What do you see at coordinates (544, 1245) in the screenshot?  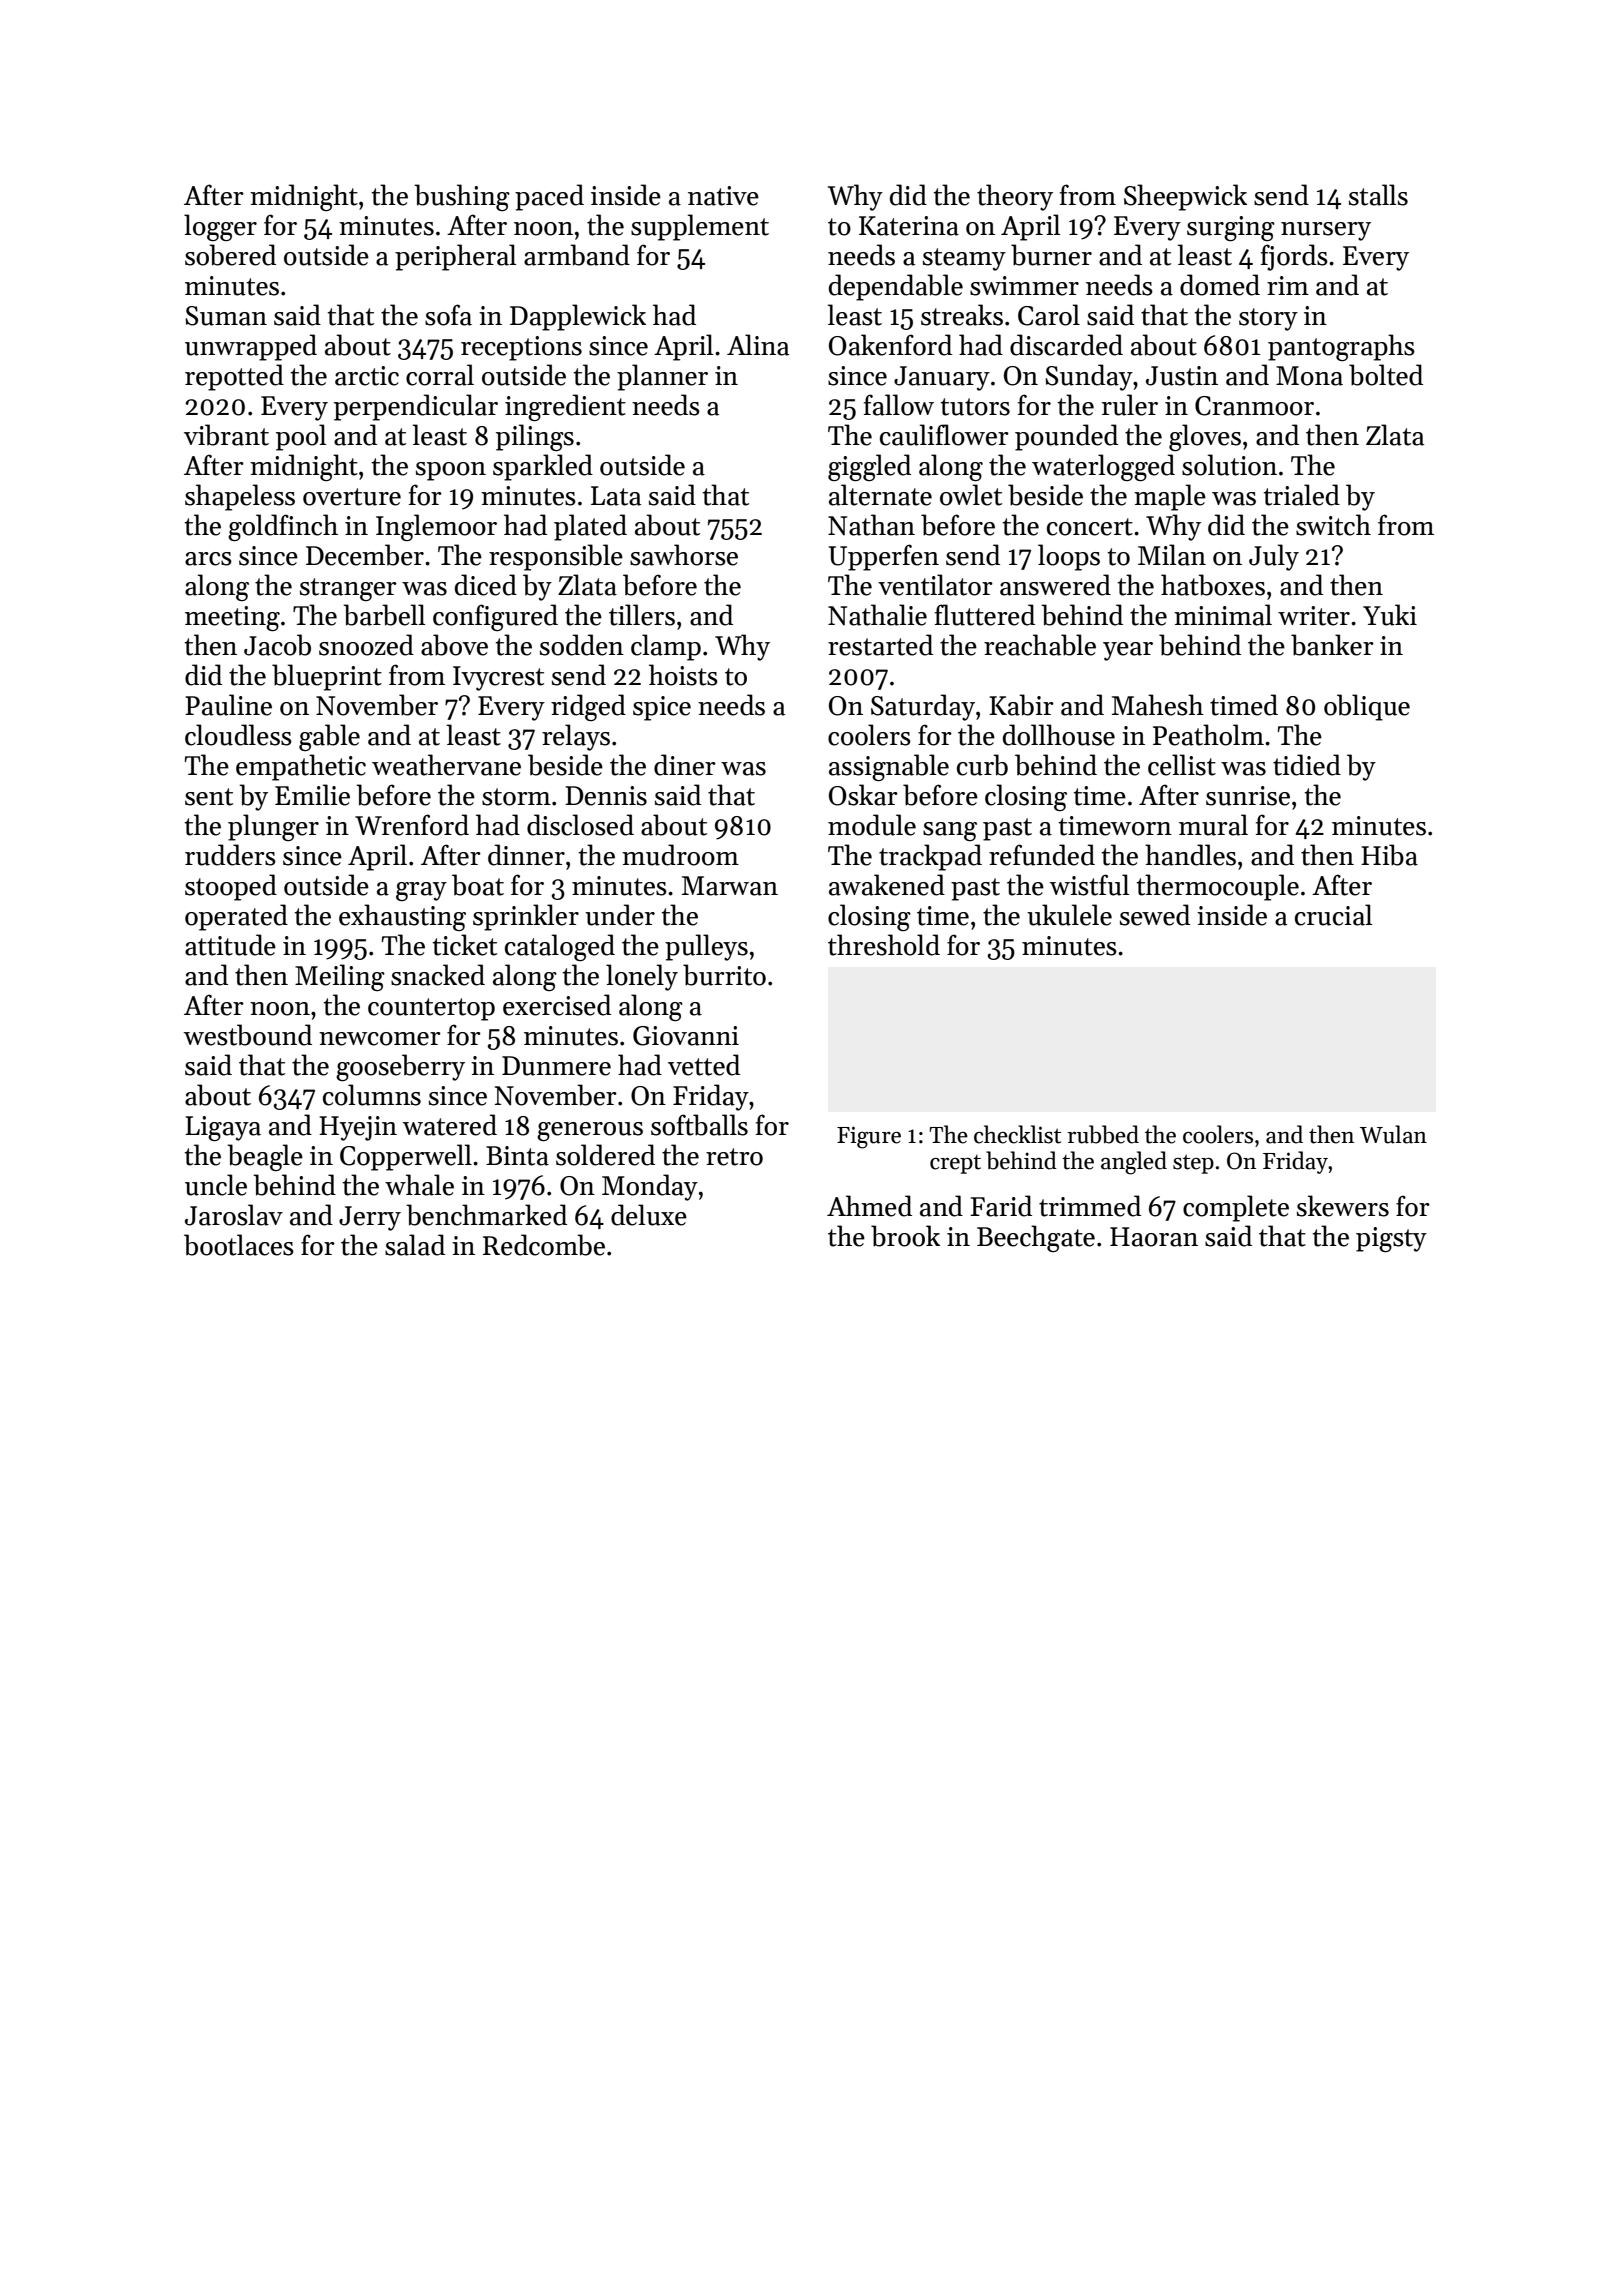 I see `Redcombe` at bounding box center [544, 1245].
